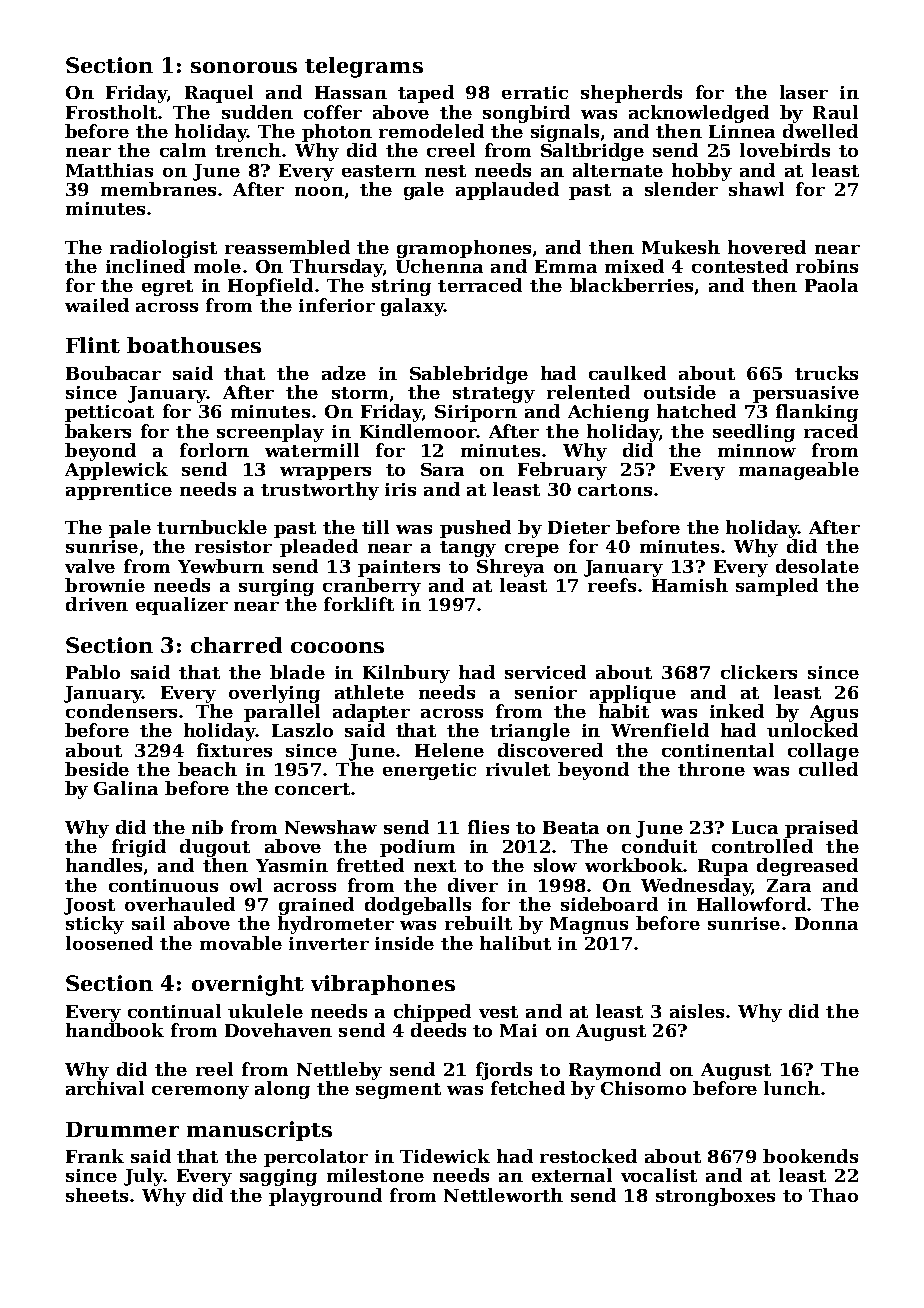 The height and width of the page is (1308, 924). Describe the element at coordinates (331, 827) in the page. I see `Newshaw` at that location.
